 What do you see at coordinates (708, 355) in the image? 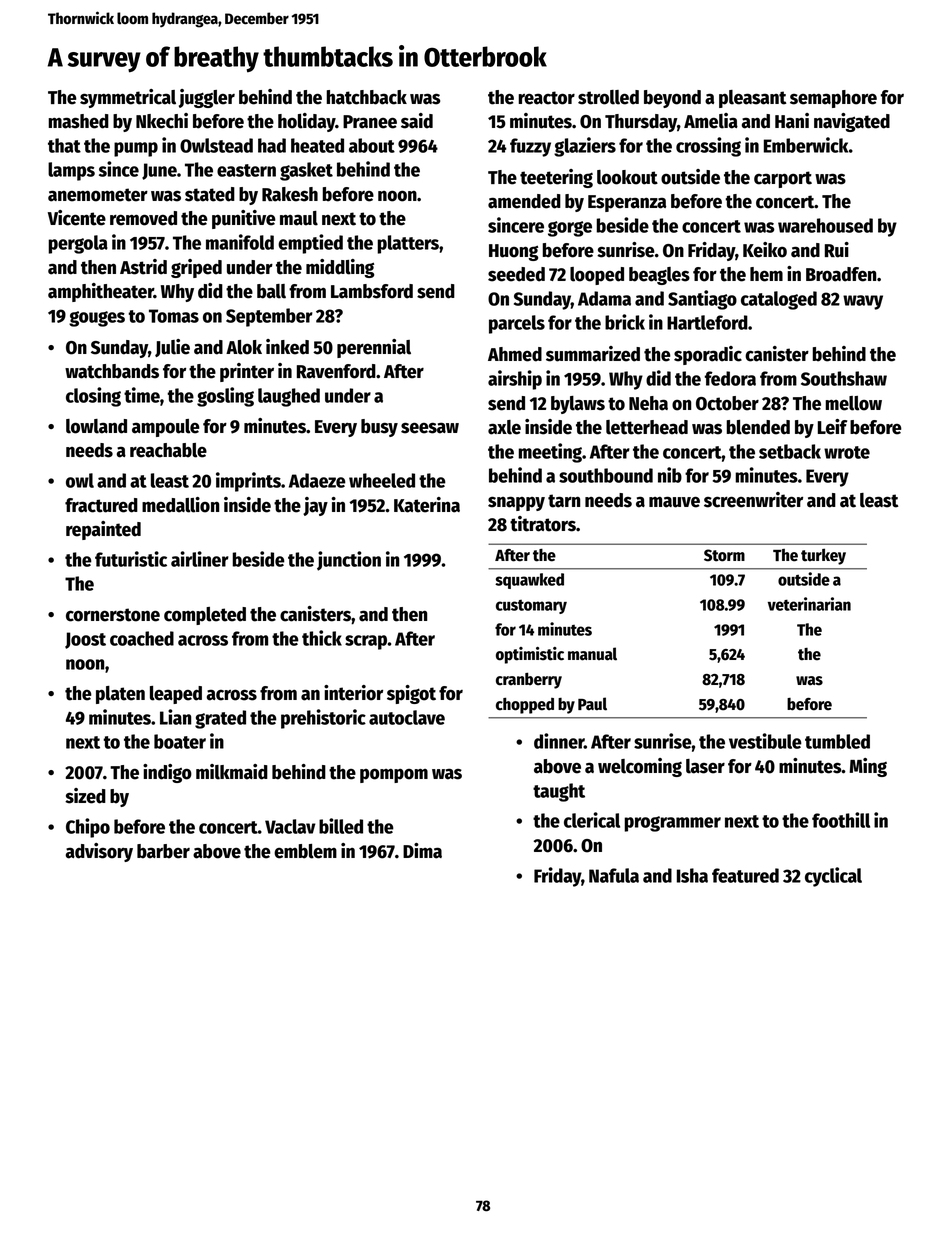
I see `sporadic` at bounding box center [708, 355].
